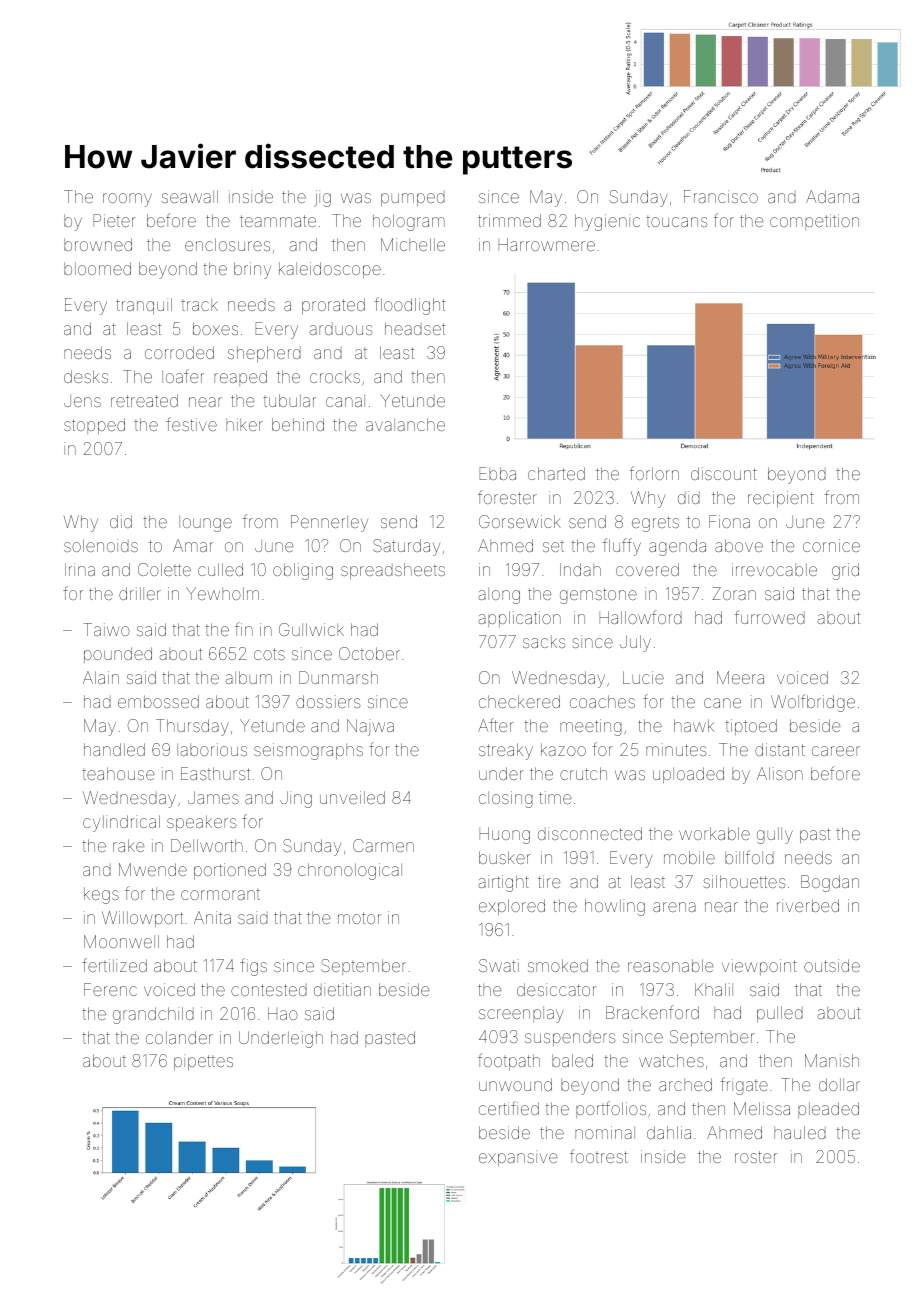  Describe the element at coordinates (546, 244) in the screenshot. I see `Harrowmere` at that location.
